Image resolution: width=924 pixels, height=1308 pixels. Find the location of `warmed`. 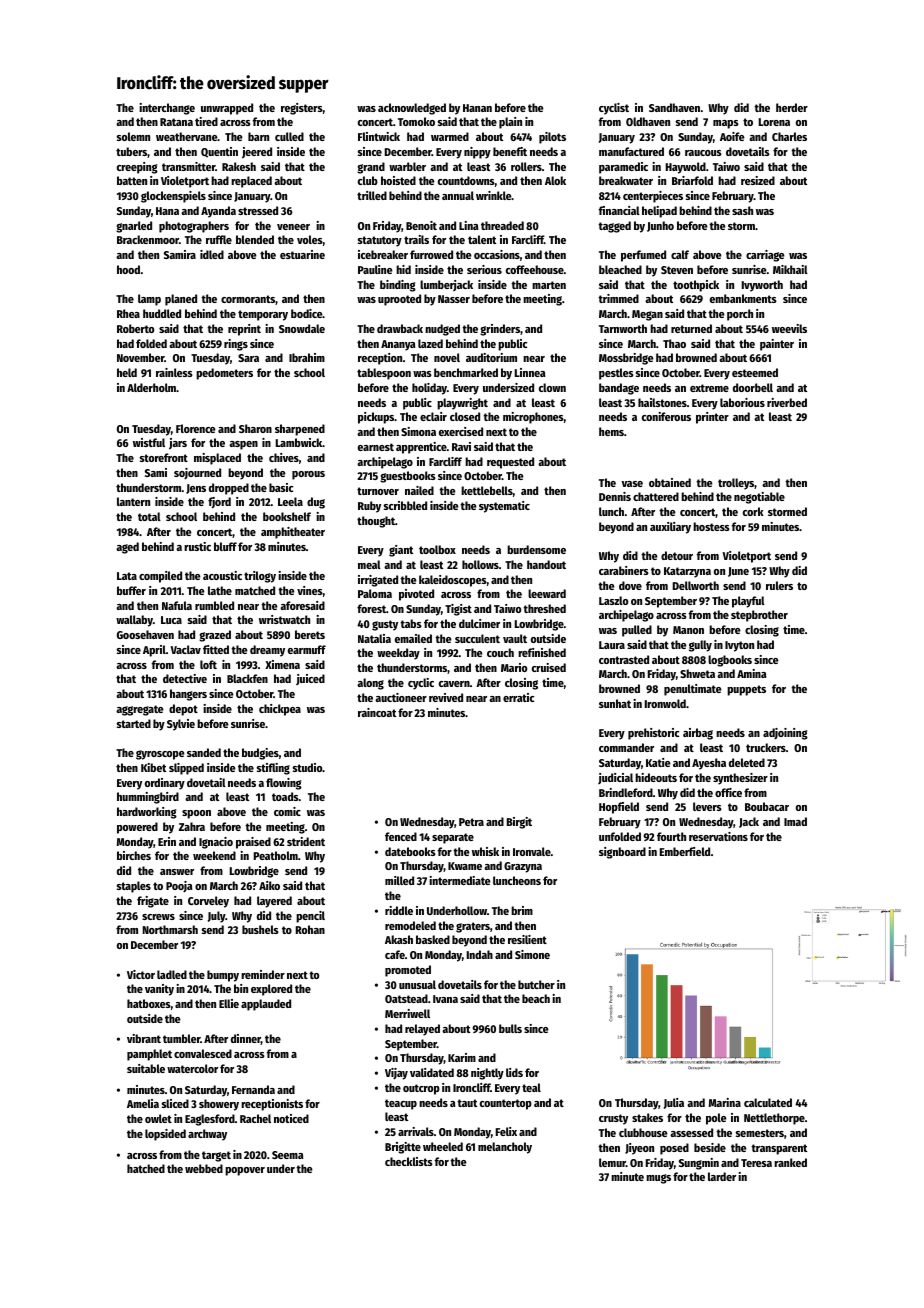

warmed is located at coordinates (450, 136).
